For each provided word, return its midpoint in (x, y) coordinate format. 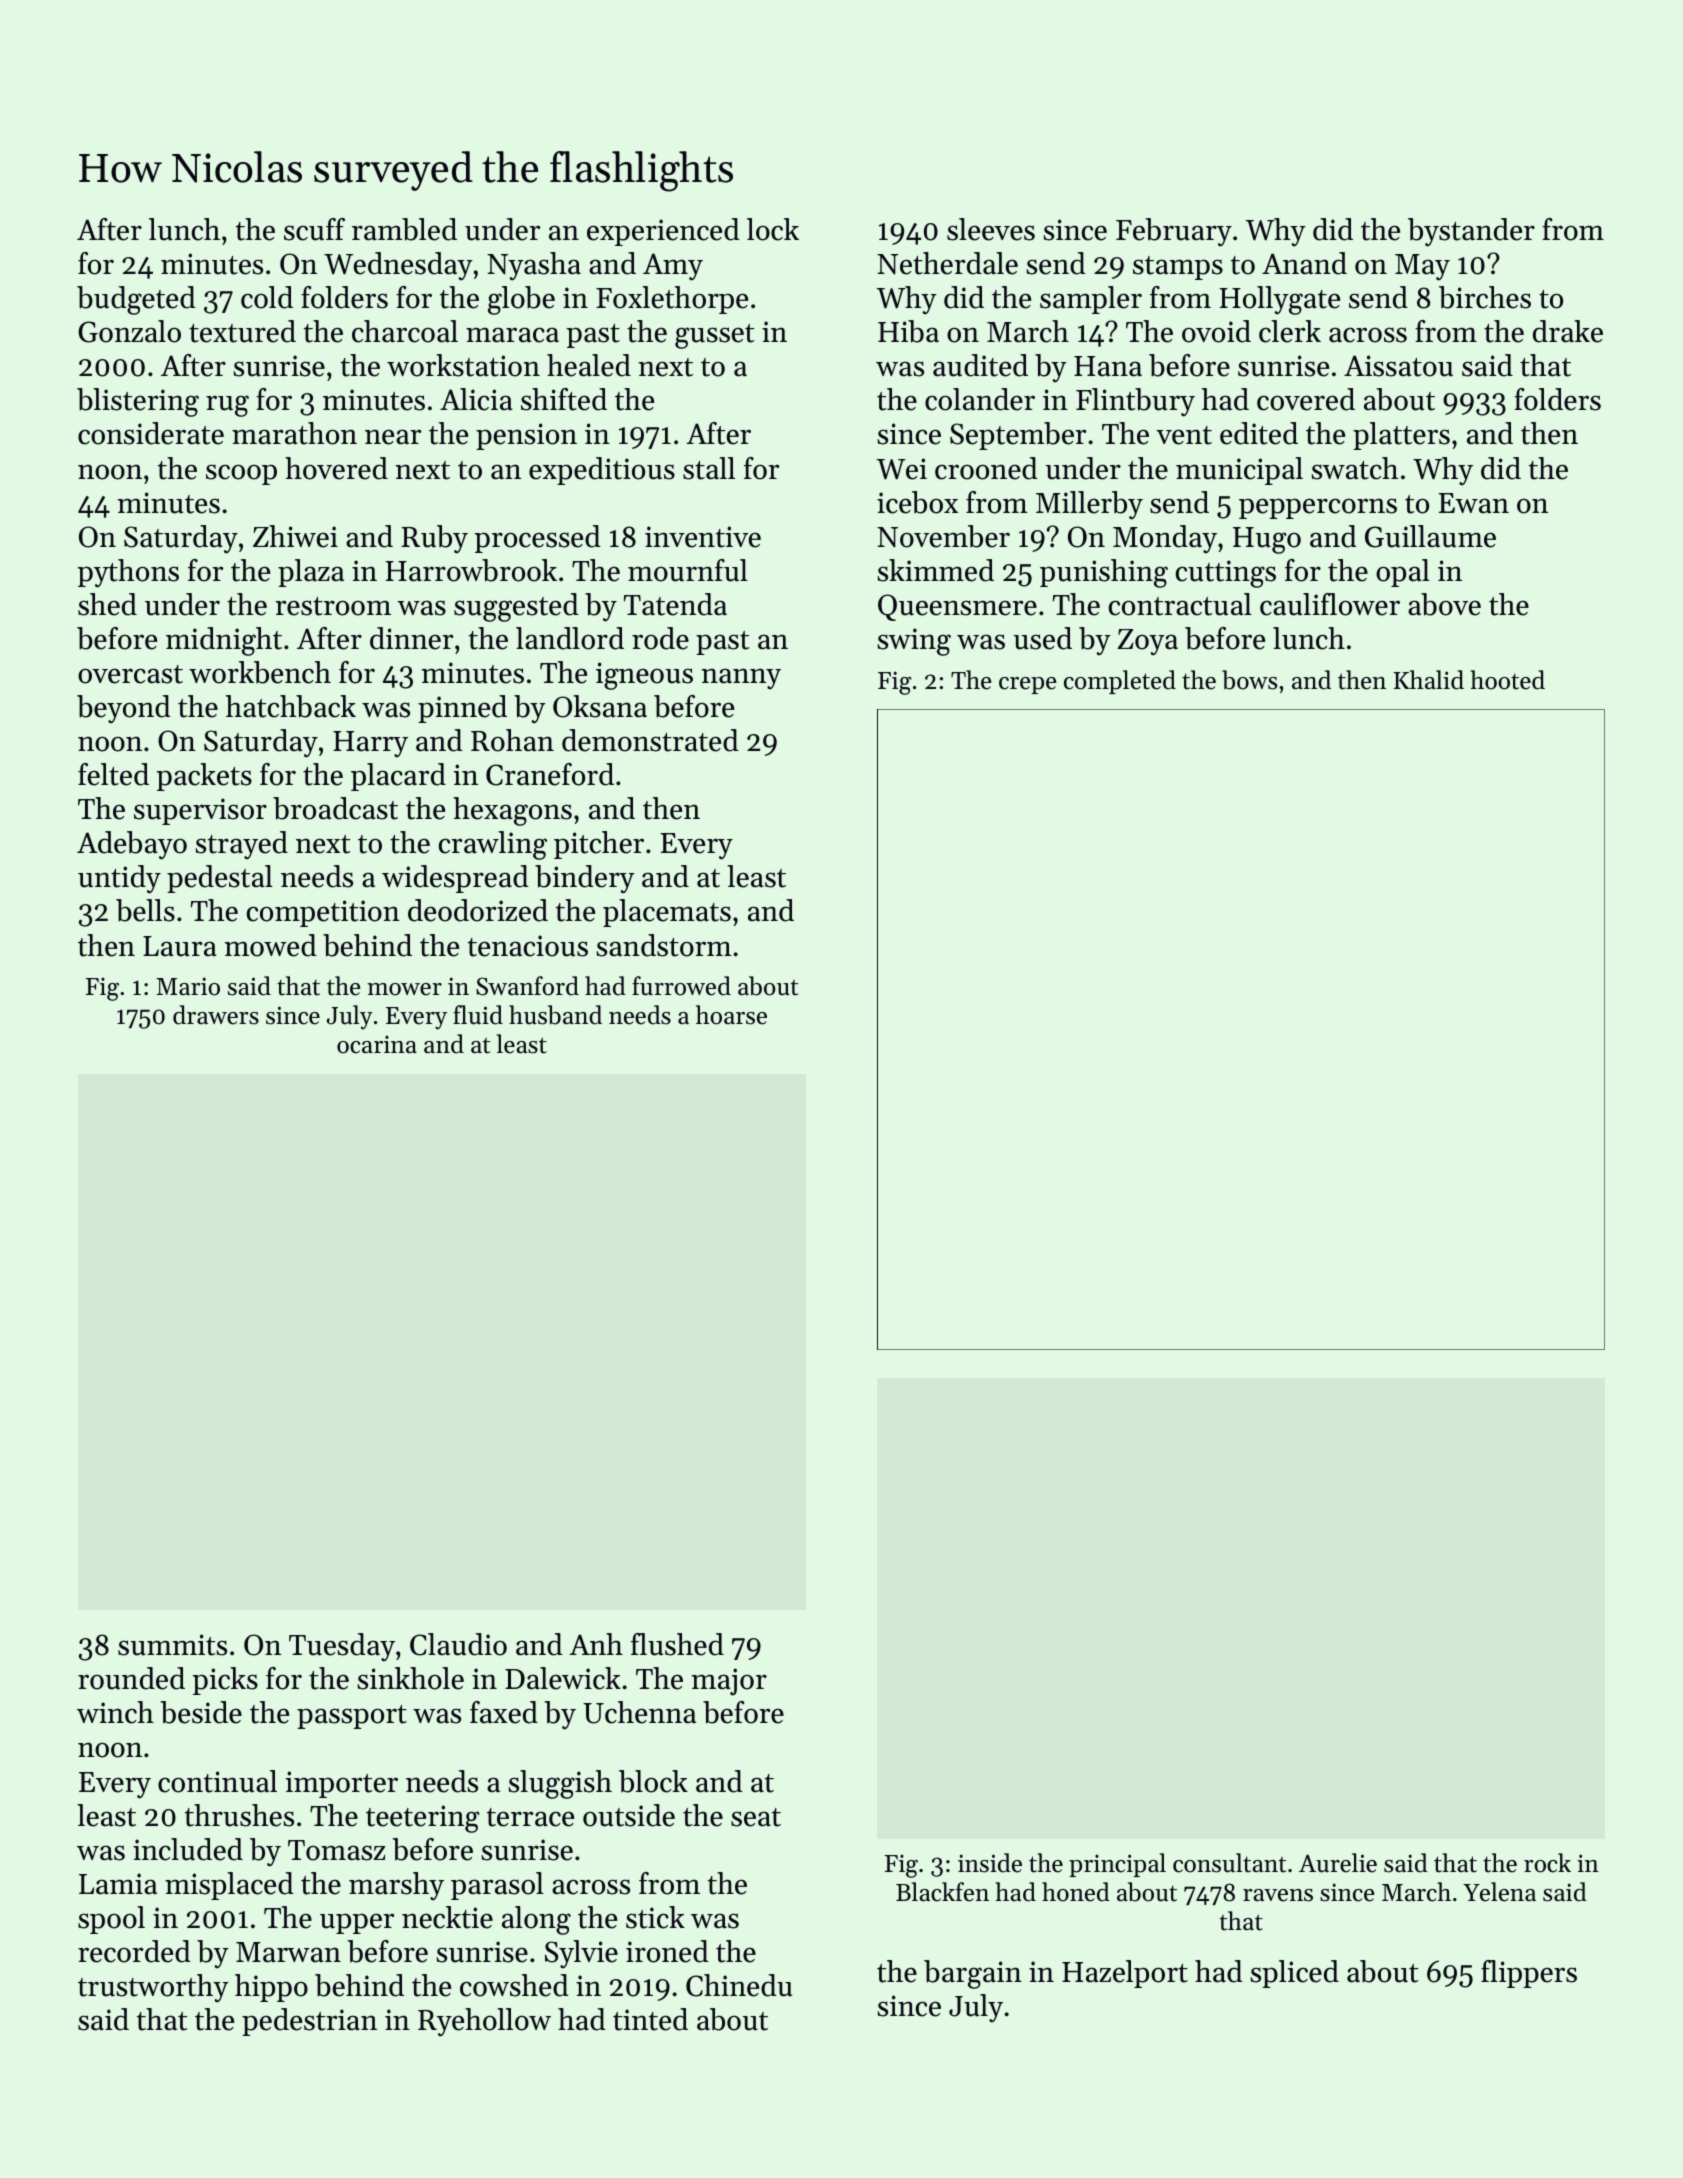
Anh (596, 1644)
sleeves (991, 229)
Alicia (476, 399)
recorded (134, 1951)
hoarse (731, 1015)
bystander (1471, 232)
